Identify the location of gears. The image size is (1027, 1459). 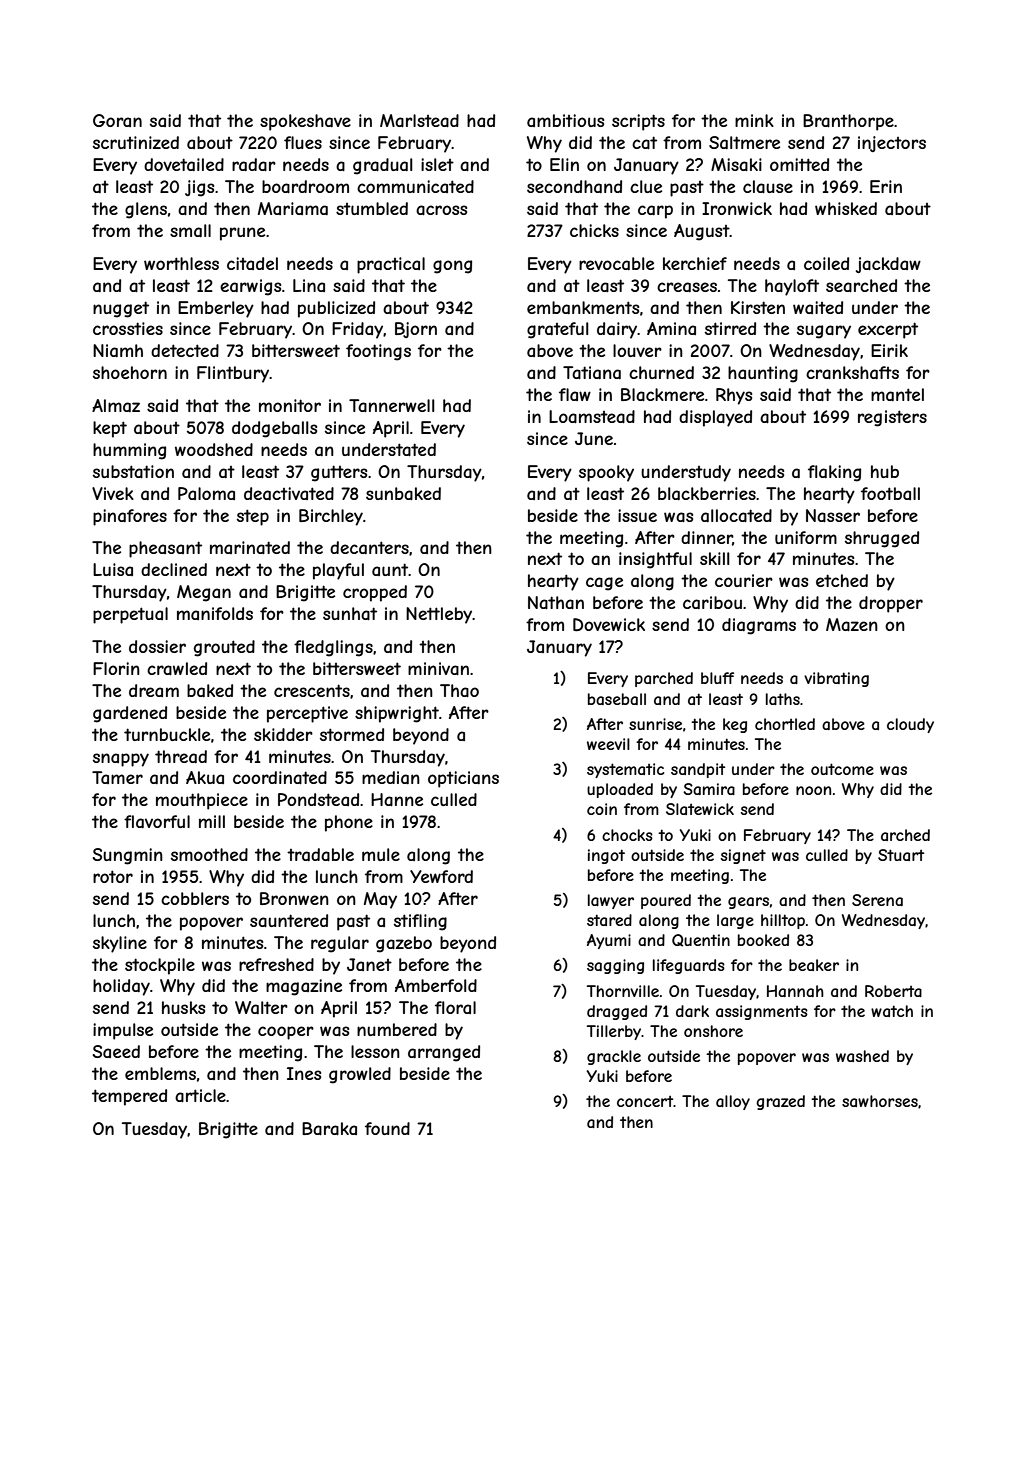
(748, 903).
